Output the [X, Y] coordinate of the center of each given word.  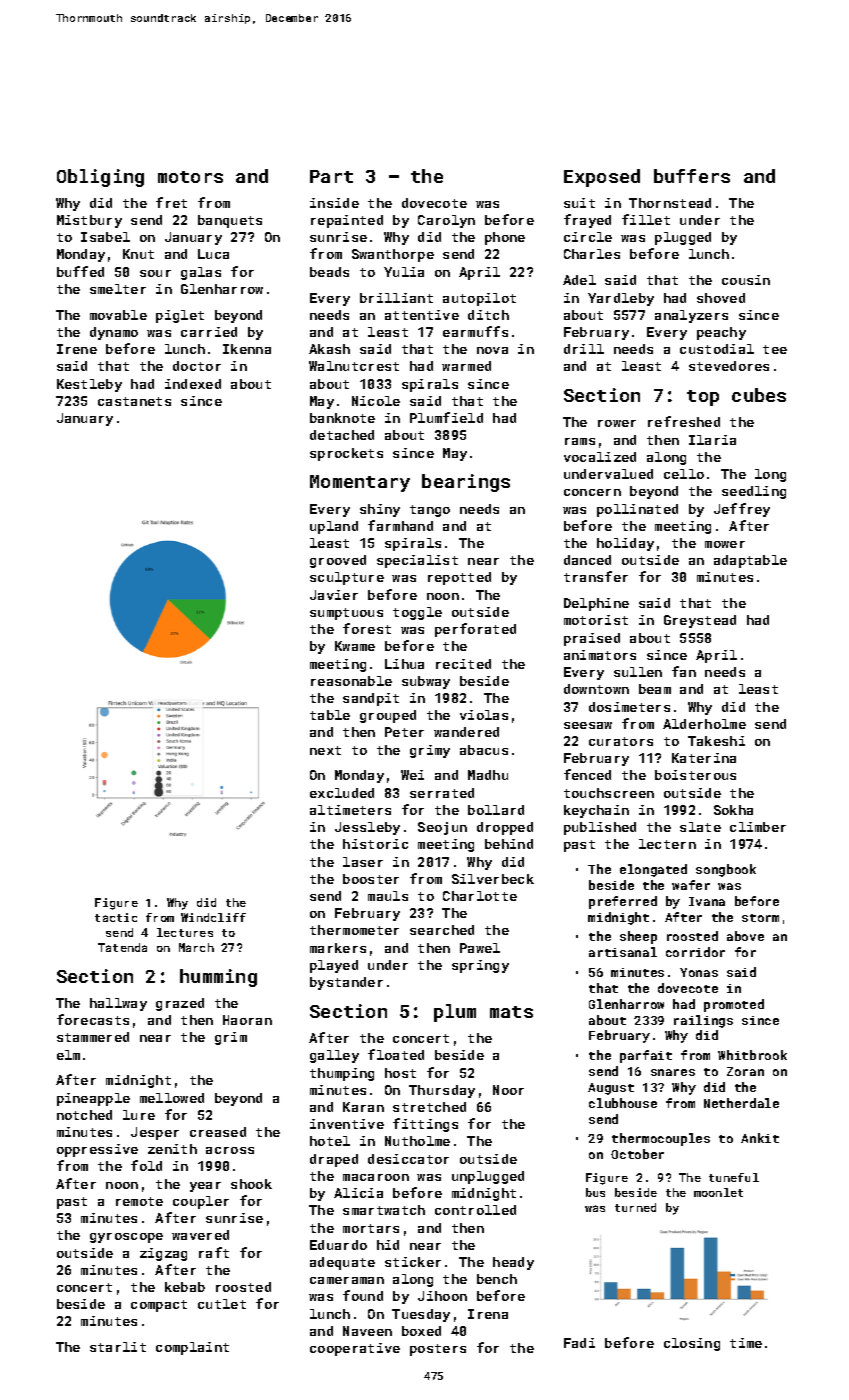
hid [388, 1245]
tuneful [734, 1177]
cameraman [347, 1280]
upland [334, 527]
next [325, 750]
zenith [172, 1149]
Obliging [100, 178]
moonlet [718, 1192]
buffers [692, 176]
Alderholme [704, 724]
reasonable [351, 681]
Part [331, 176]
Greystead [700, 621]
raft [214, 1252]
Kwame [355, 646]
